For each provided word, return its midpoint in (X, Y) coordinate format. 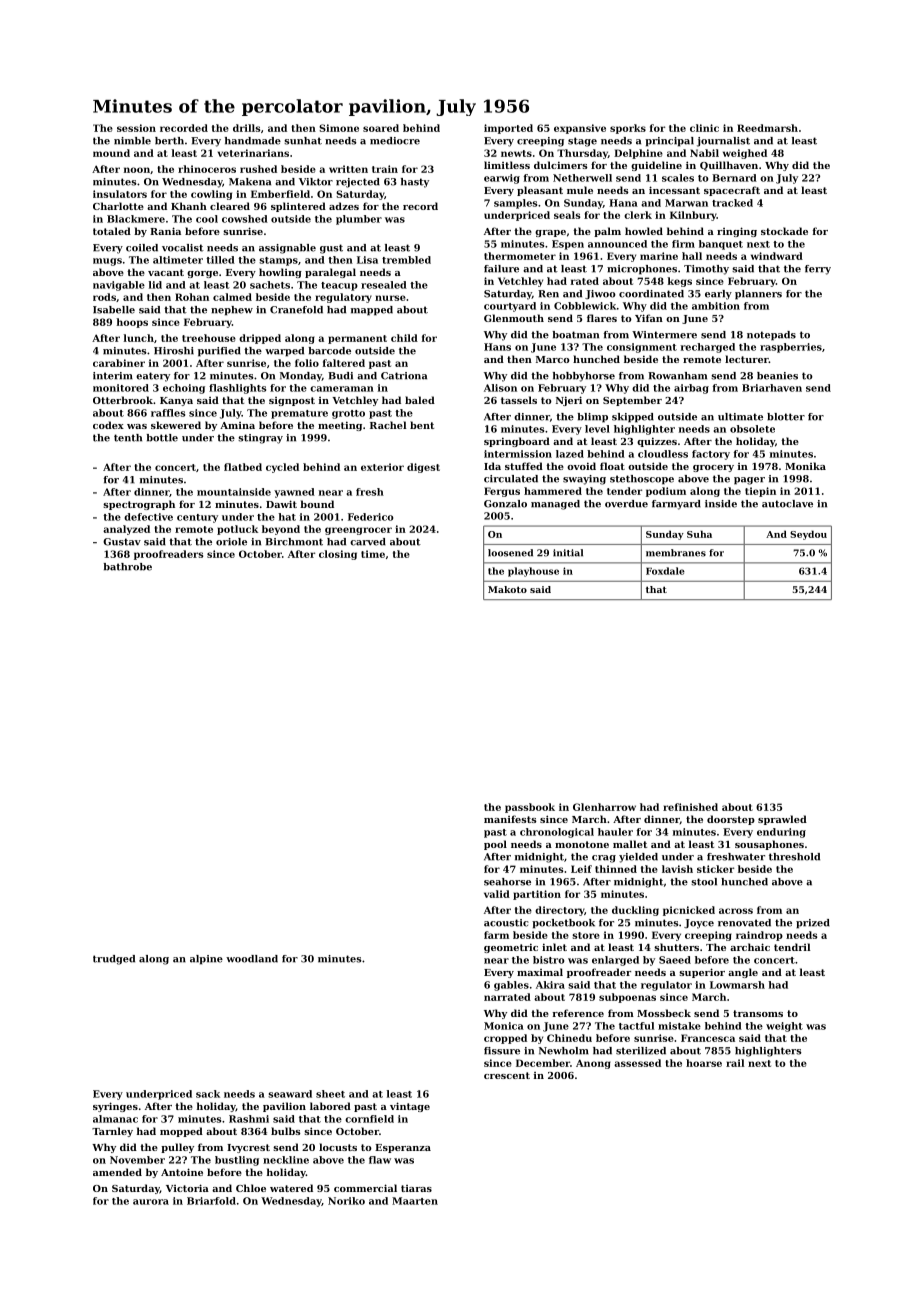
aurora (151, 1202)
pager (749, 481)
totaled (112, 231)
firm (683, 244)
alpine (206, 960)
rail (735, 1063)
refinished (690, 807)
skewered (176, 425)
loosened (510, 553)
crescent (507, 1075)
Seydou (808, 535)
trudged (114, 960)
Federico (370, 517)
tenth (128, 438)
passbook (530, 808)
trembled (406, 260)
